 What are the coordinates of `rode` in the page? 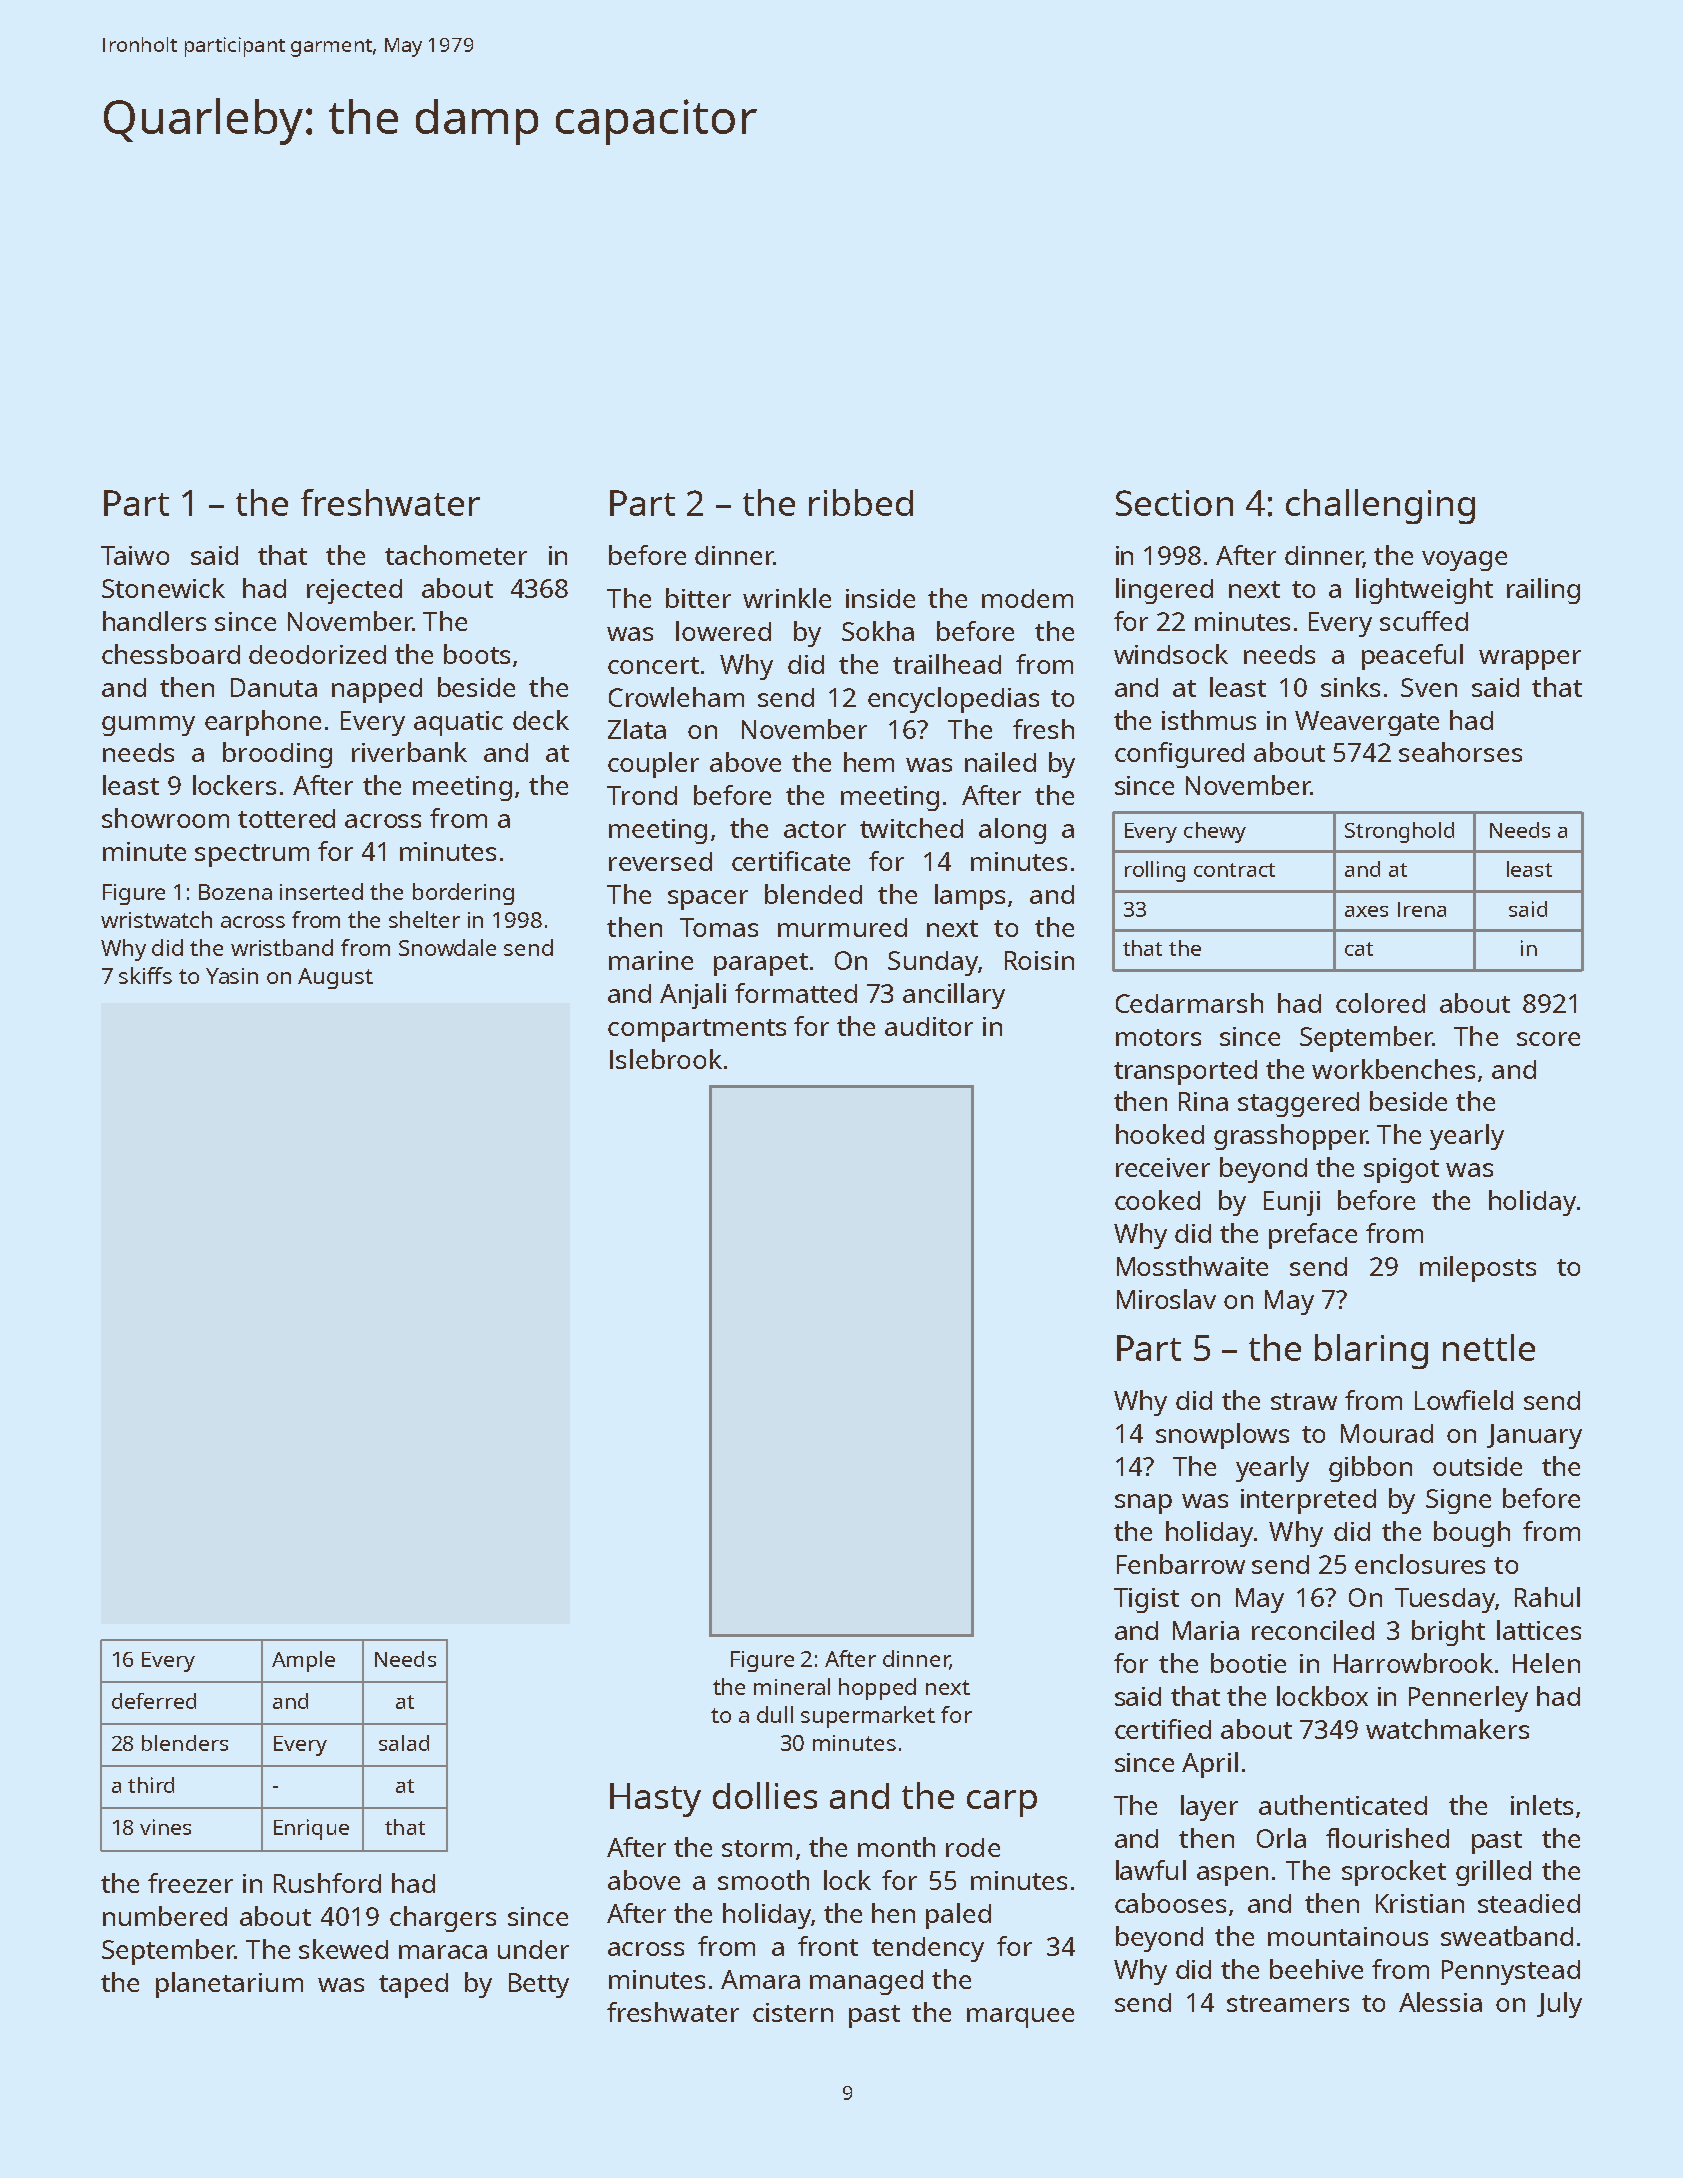 It's located at (973, 1847).
